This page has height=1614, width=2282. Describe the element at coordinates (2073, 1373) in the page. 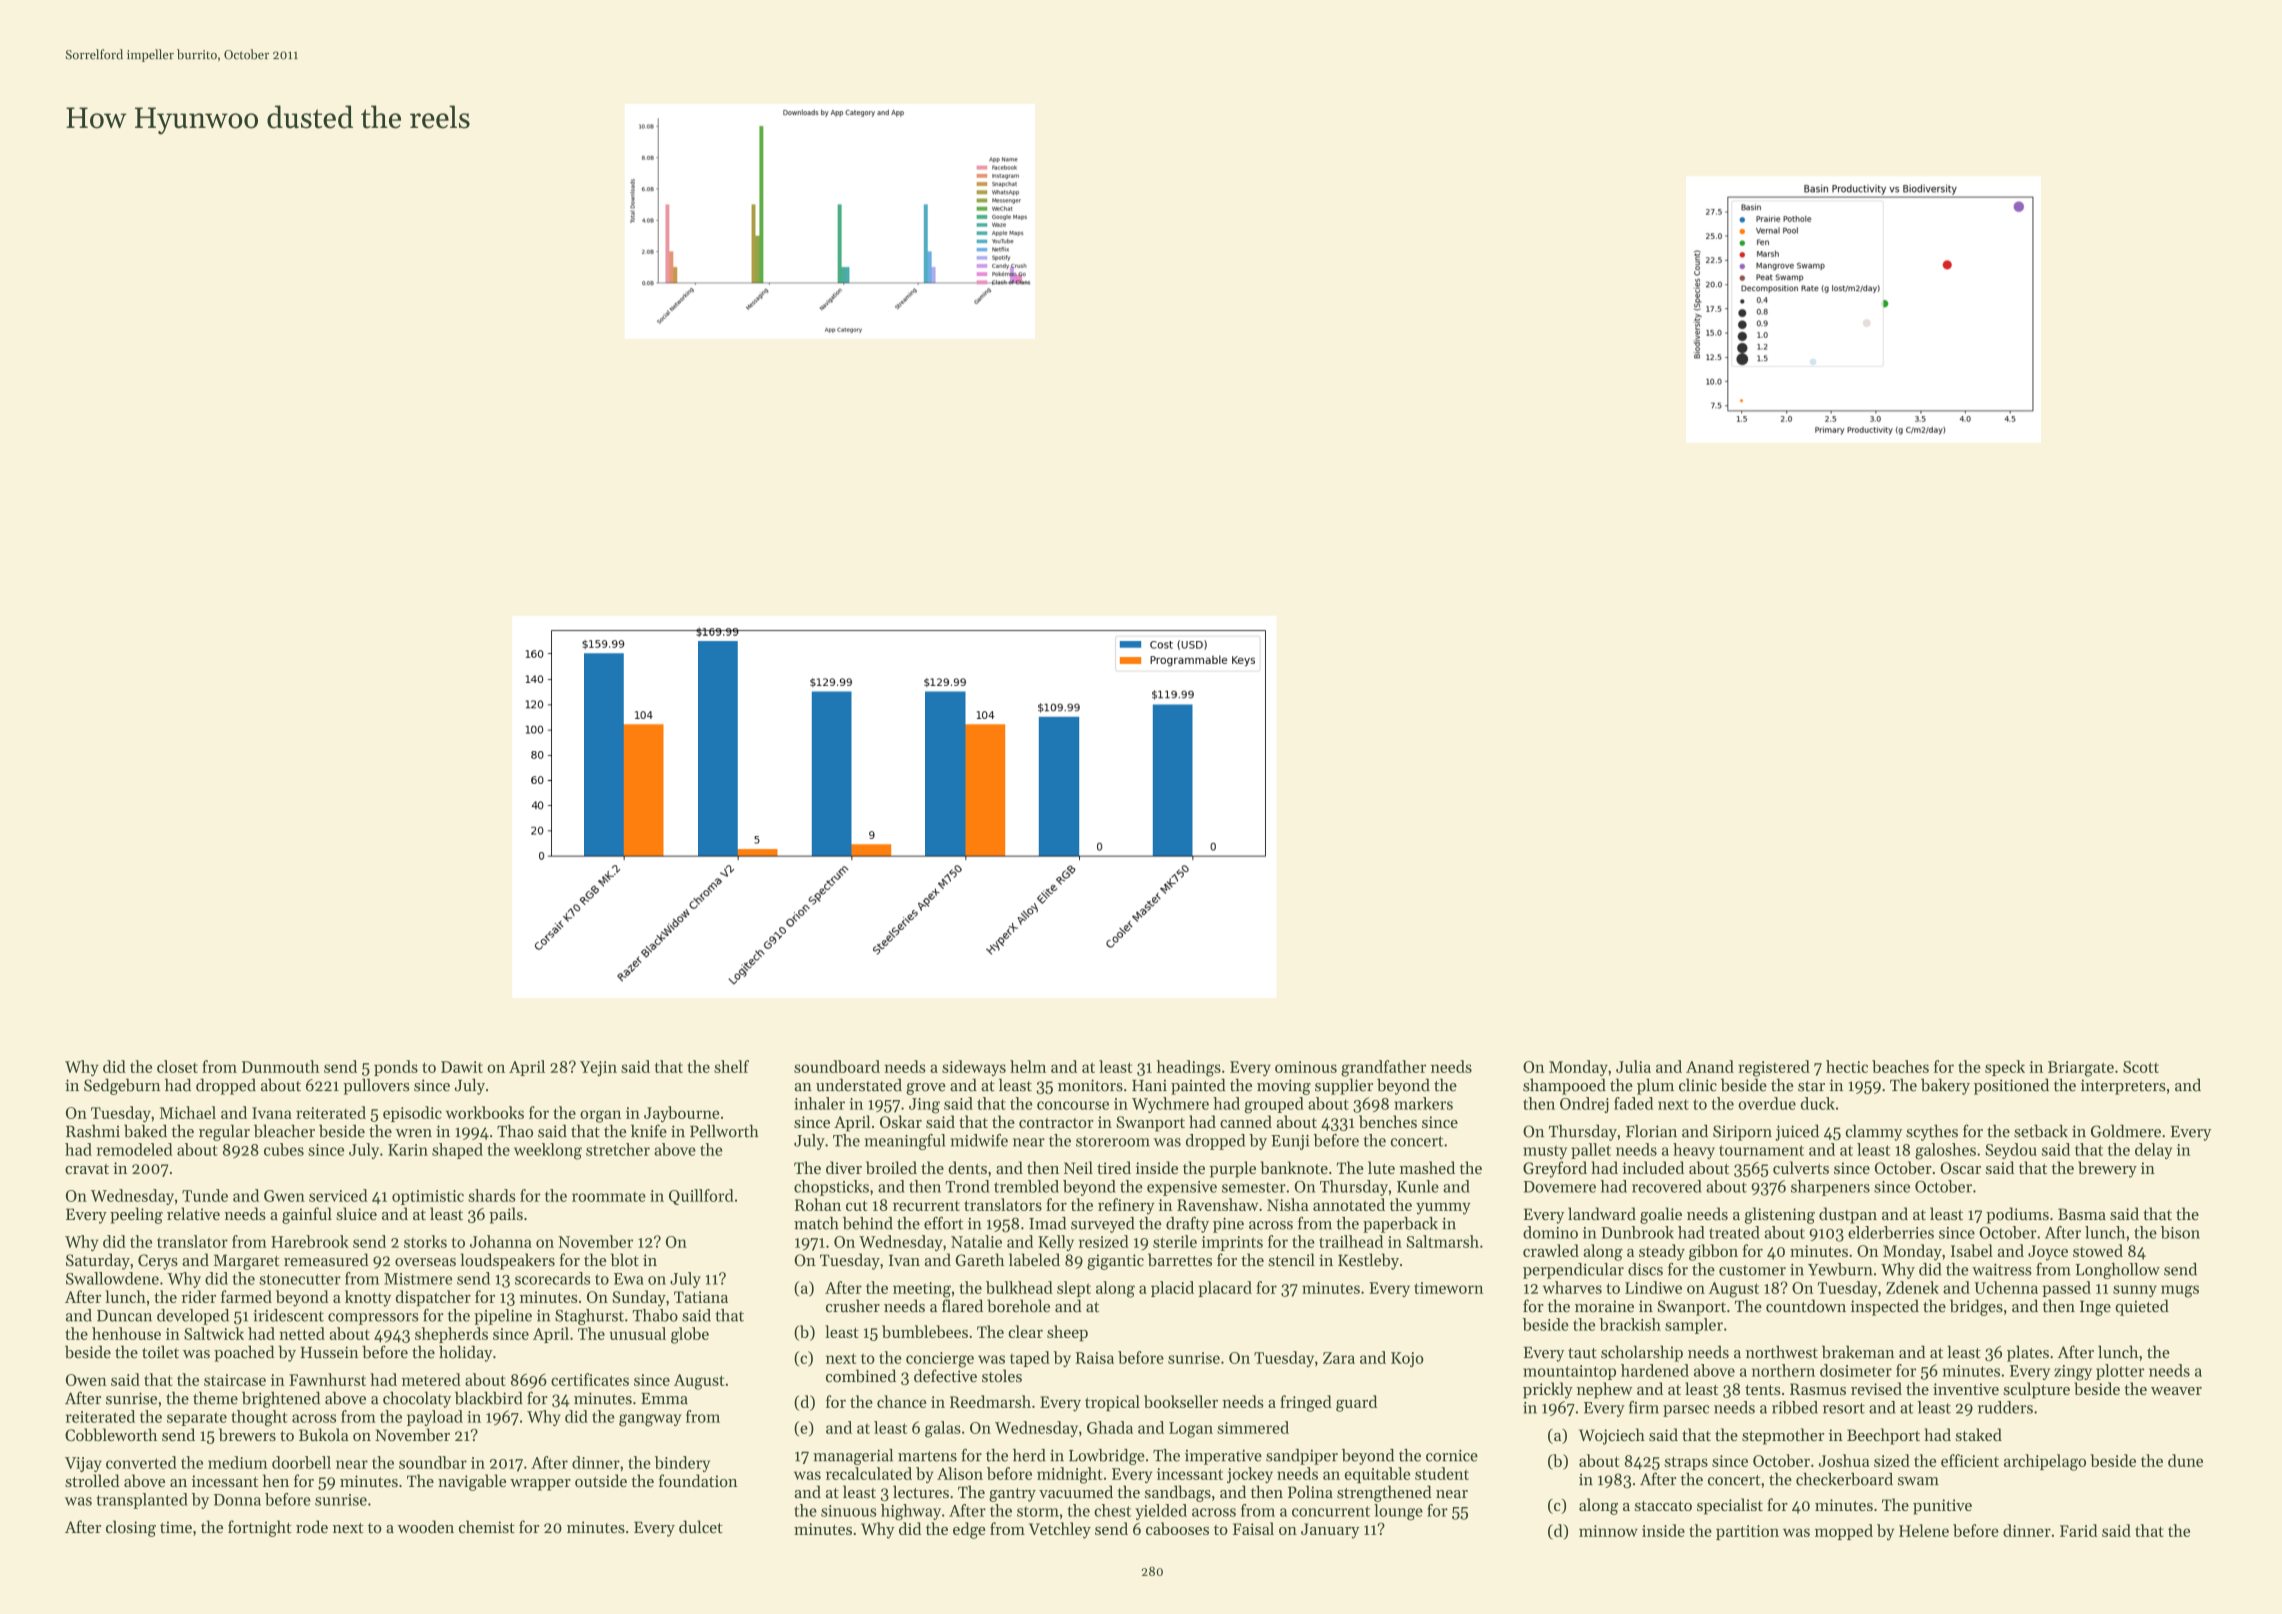

I see `zingy` at that location.
